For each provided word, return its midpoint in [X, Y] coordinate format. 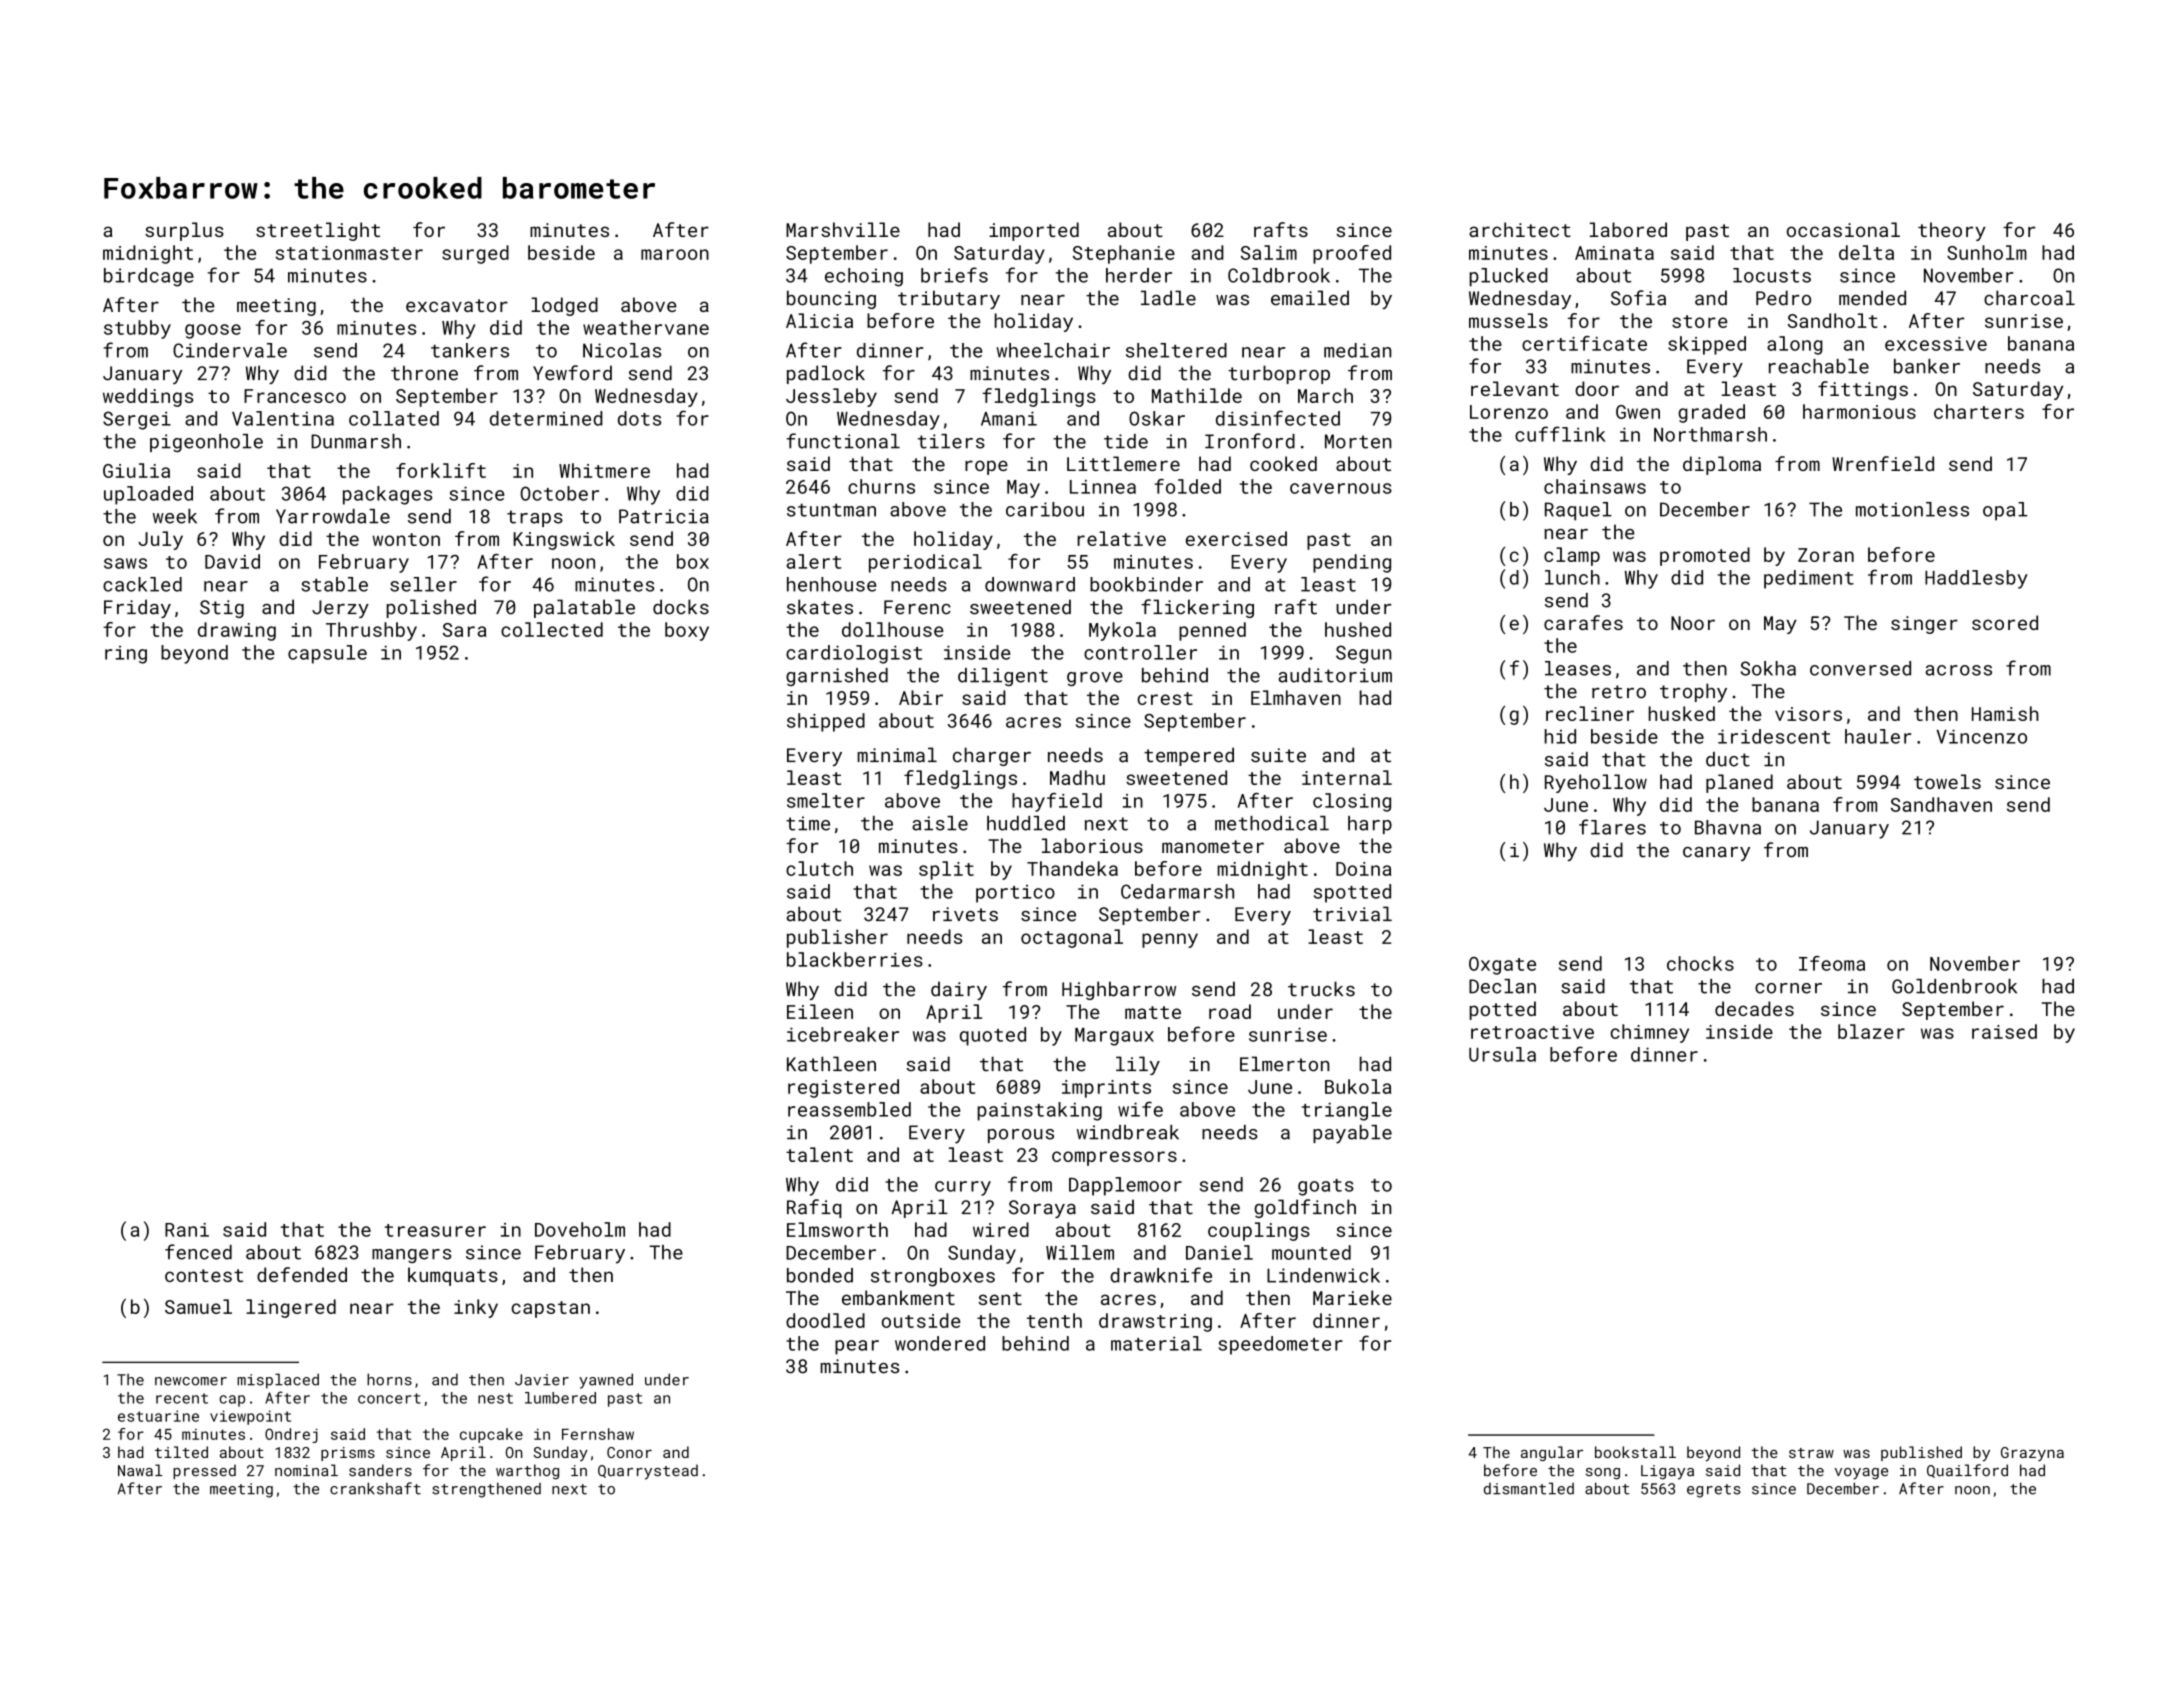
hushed [1358, 629]
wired [1001, 1229]
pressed [204, 1471]
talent [819, 1154]
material [1156, 1343]
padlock [826, 374]
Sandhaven [1941, 804]
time [808, 823]
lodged [564, 306]
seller [423, 584]
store [1700, 321]
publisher [837, 938]
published [1921, 1453]
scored [2005, 622]
